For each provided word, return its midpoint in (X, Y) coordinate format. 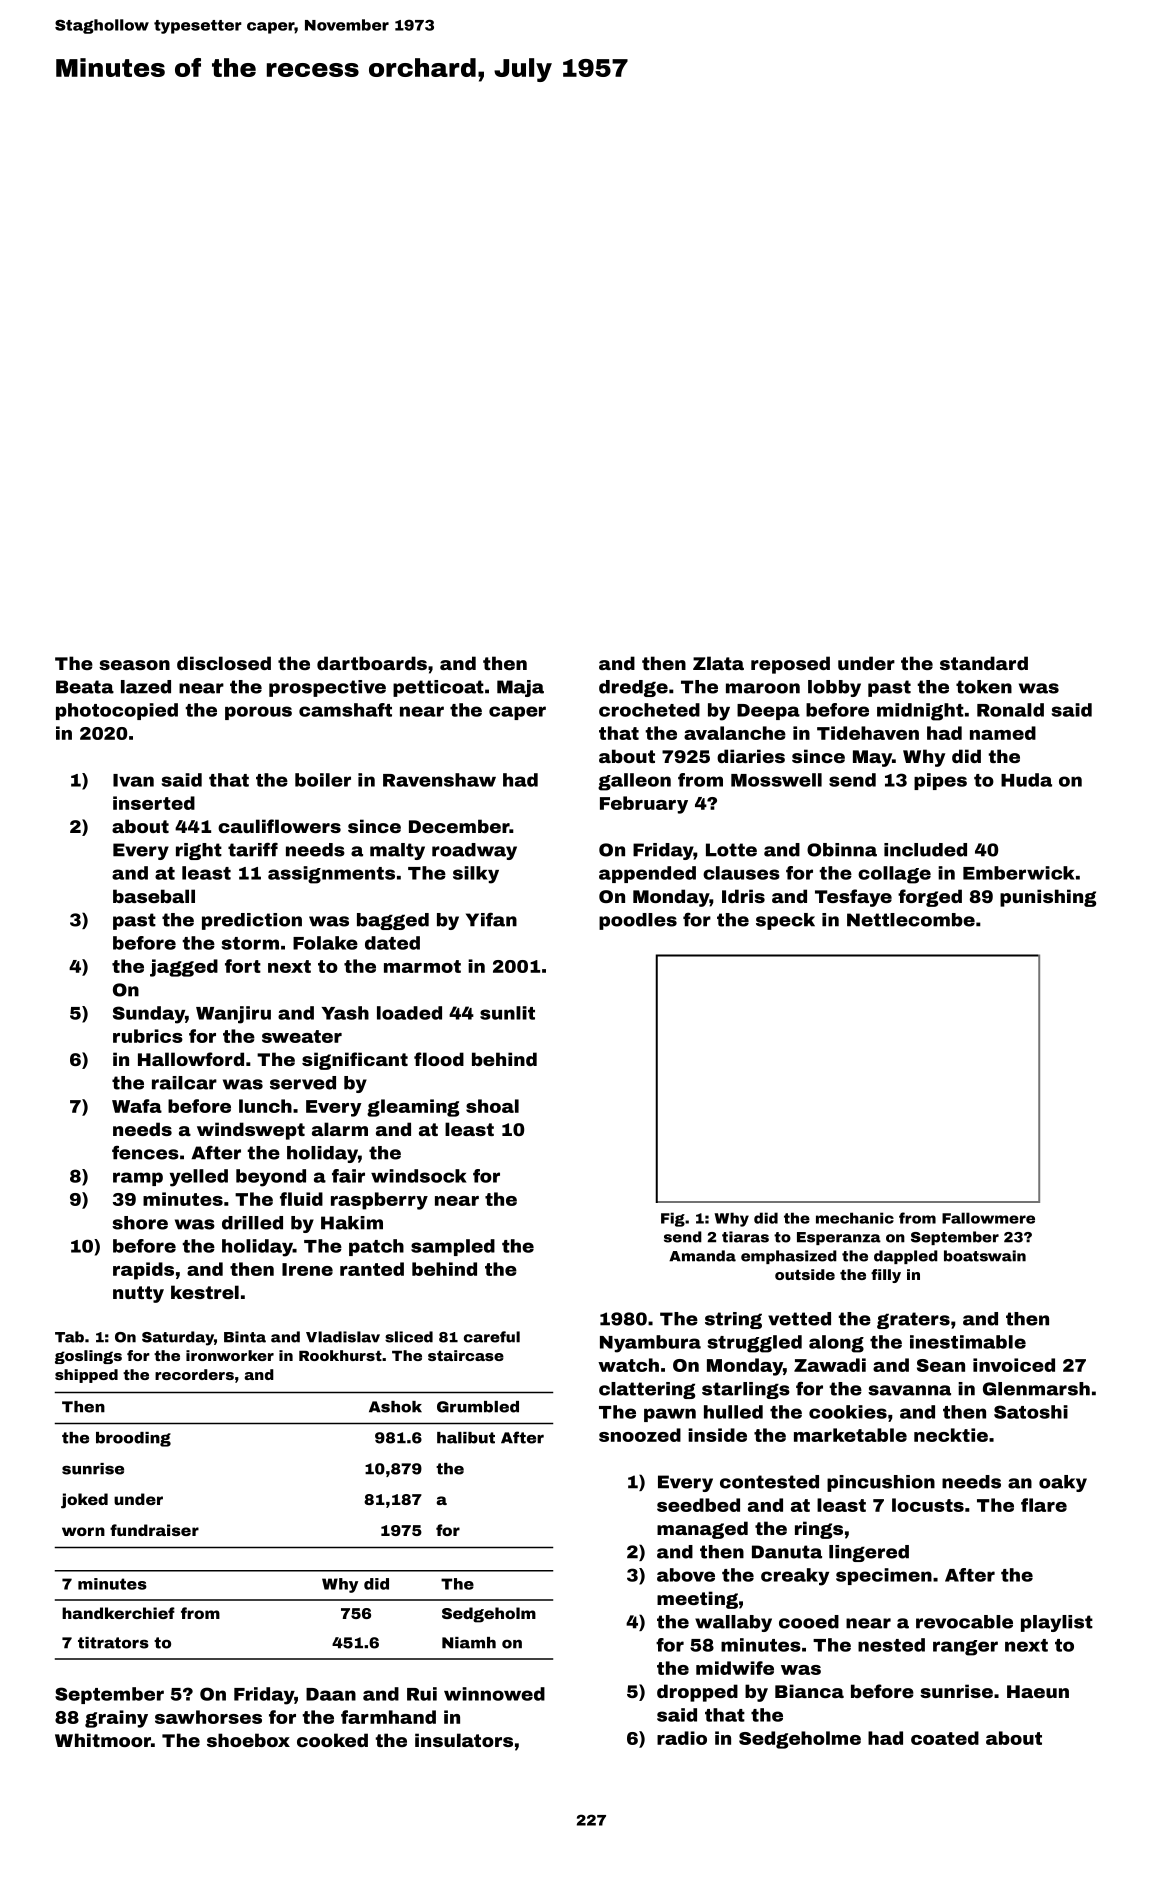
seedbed (698, 1505)
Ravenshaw (439, 780)
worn (83, 1531)
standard (984, 663)
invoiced (1014, 1365)
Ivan (133, 780)
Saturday (178, 1338)
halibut (466, 1438)
